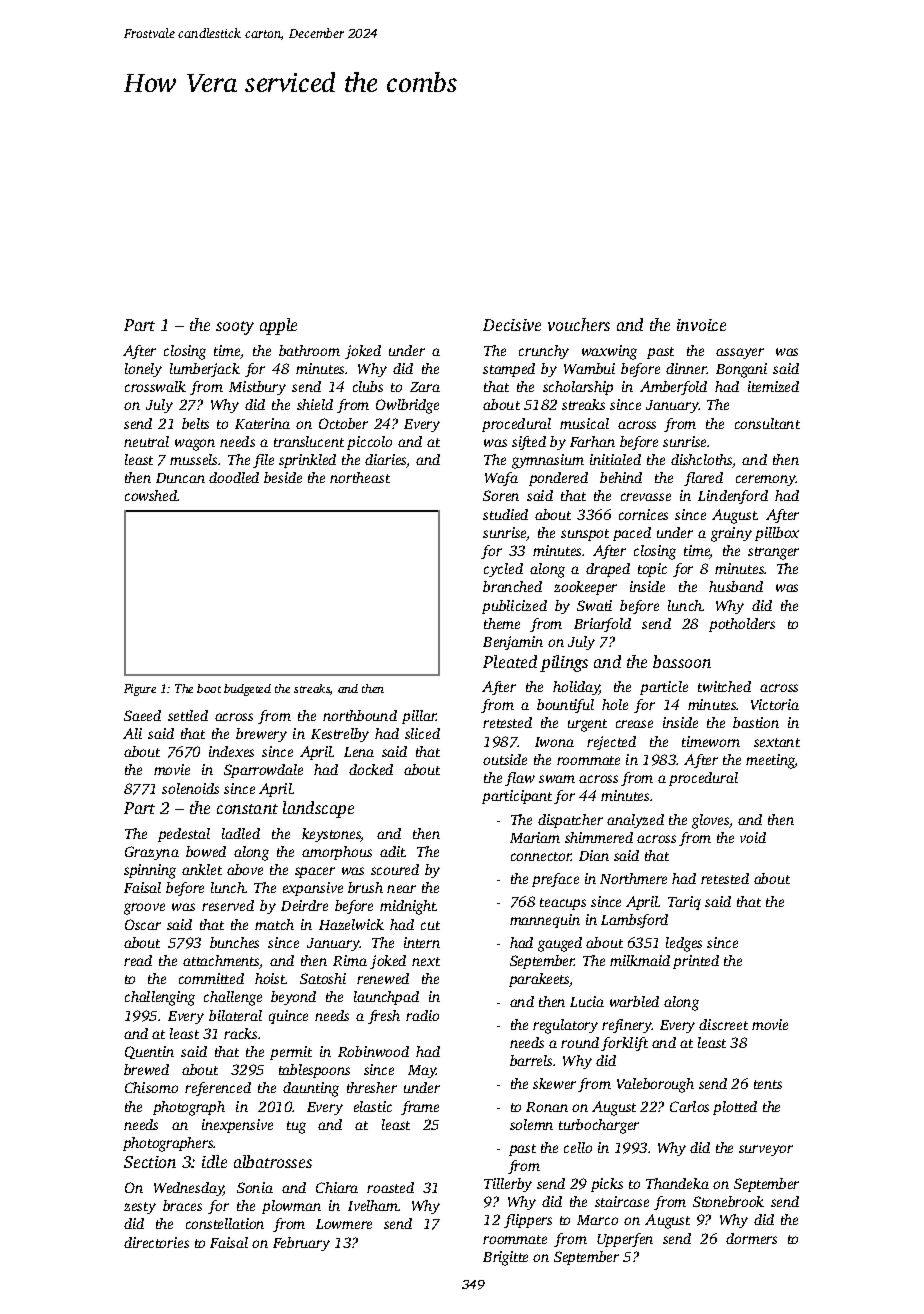  Describe the element at coordinates (218, 1089) in the page. I see `referenced` at that location.
